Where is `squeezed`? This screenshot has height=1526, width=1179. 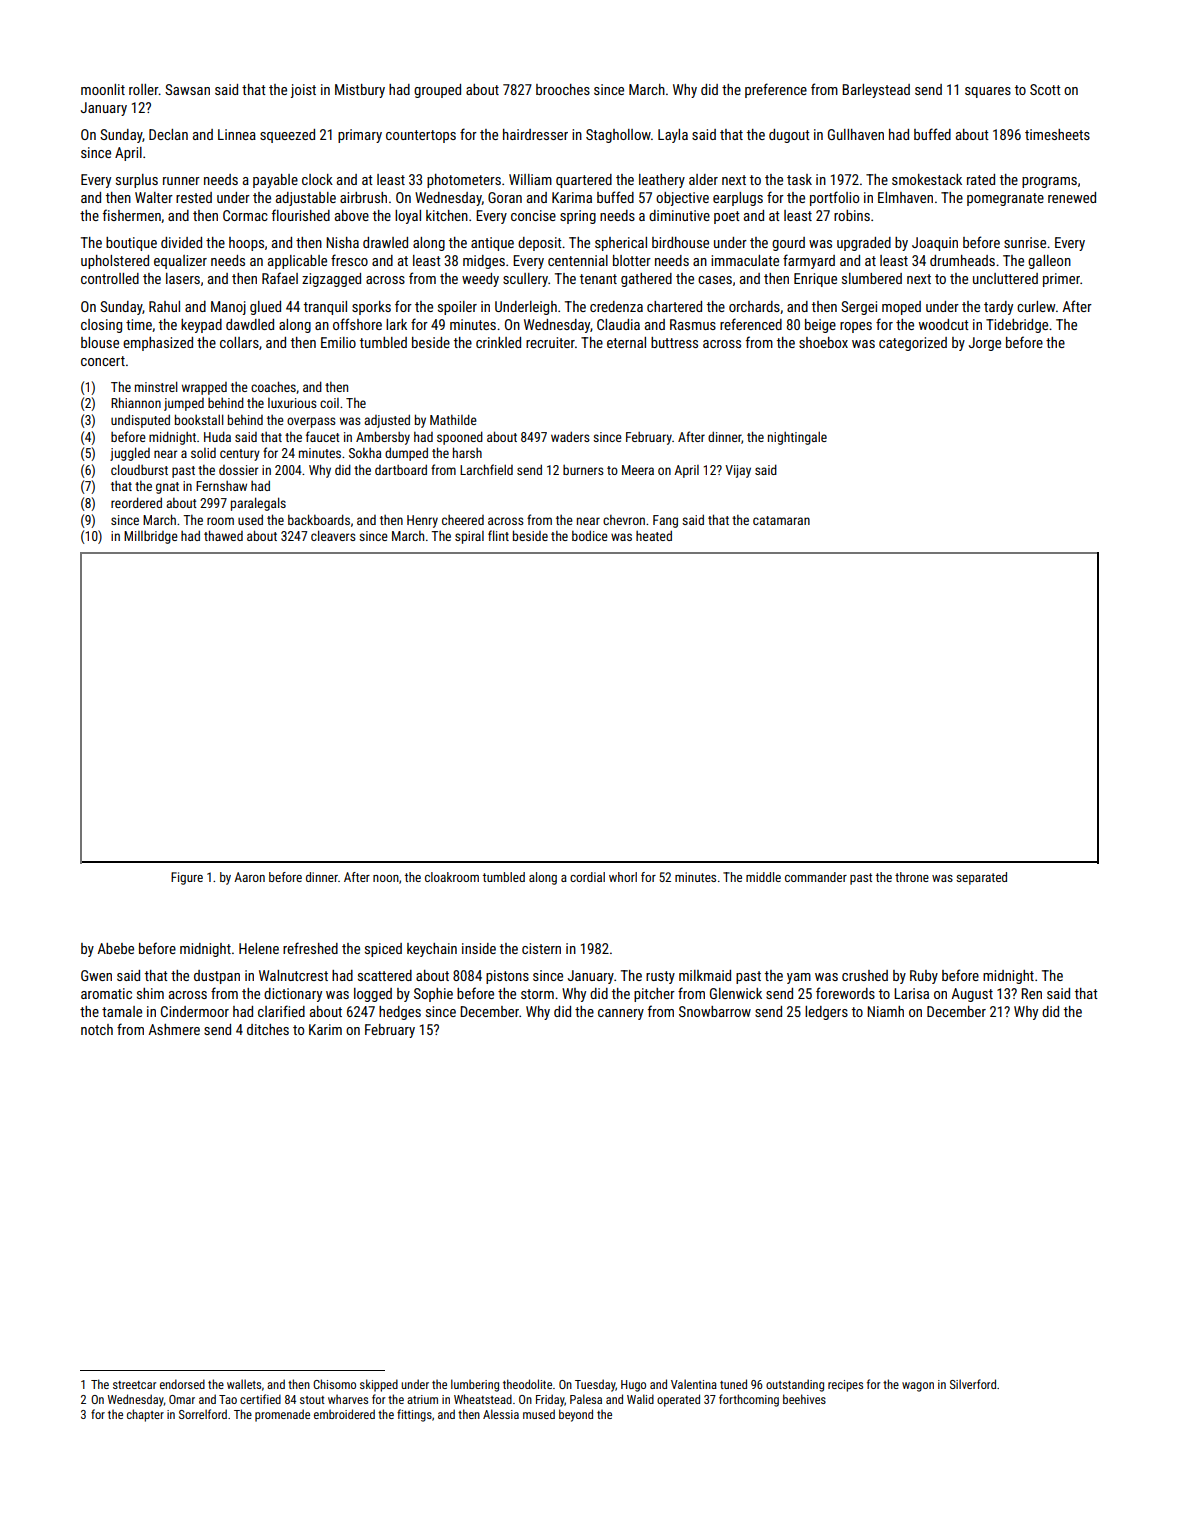
squeezed is located at coordinates (287, 136).
